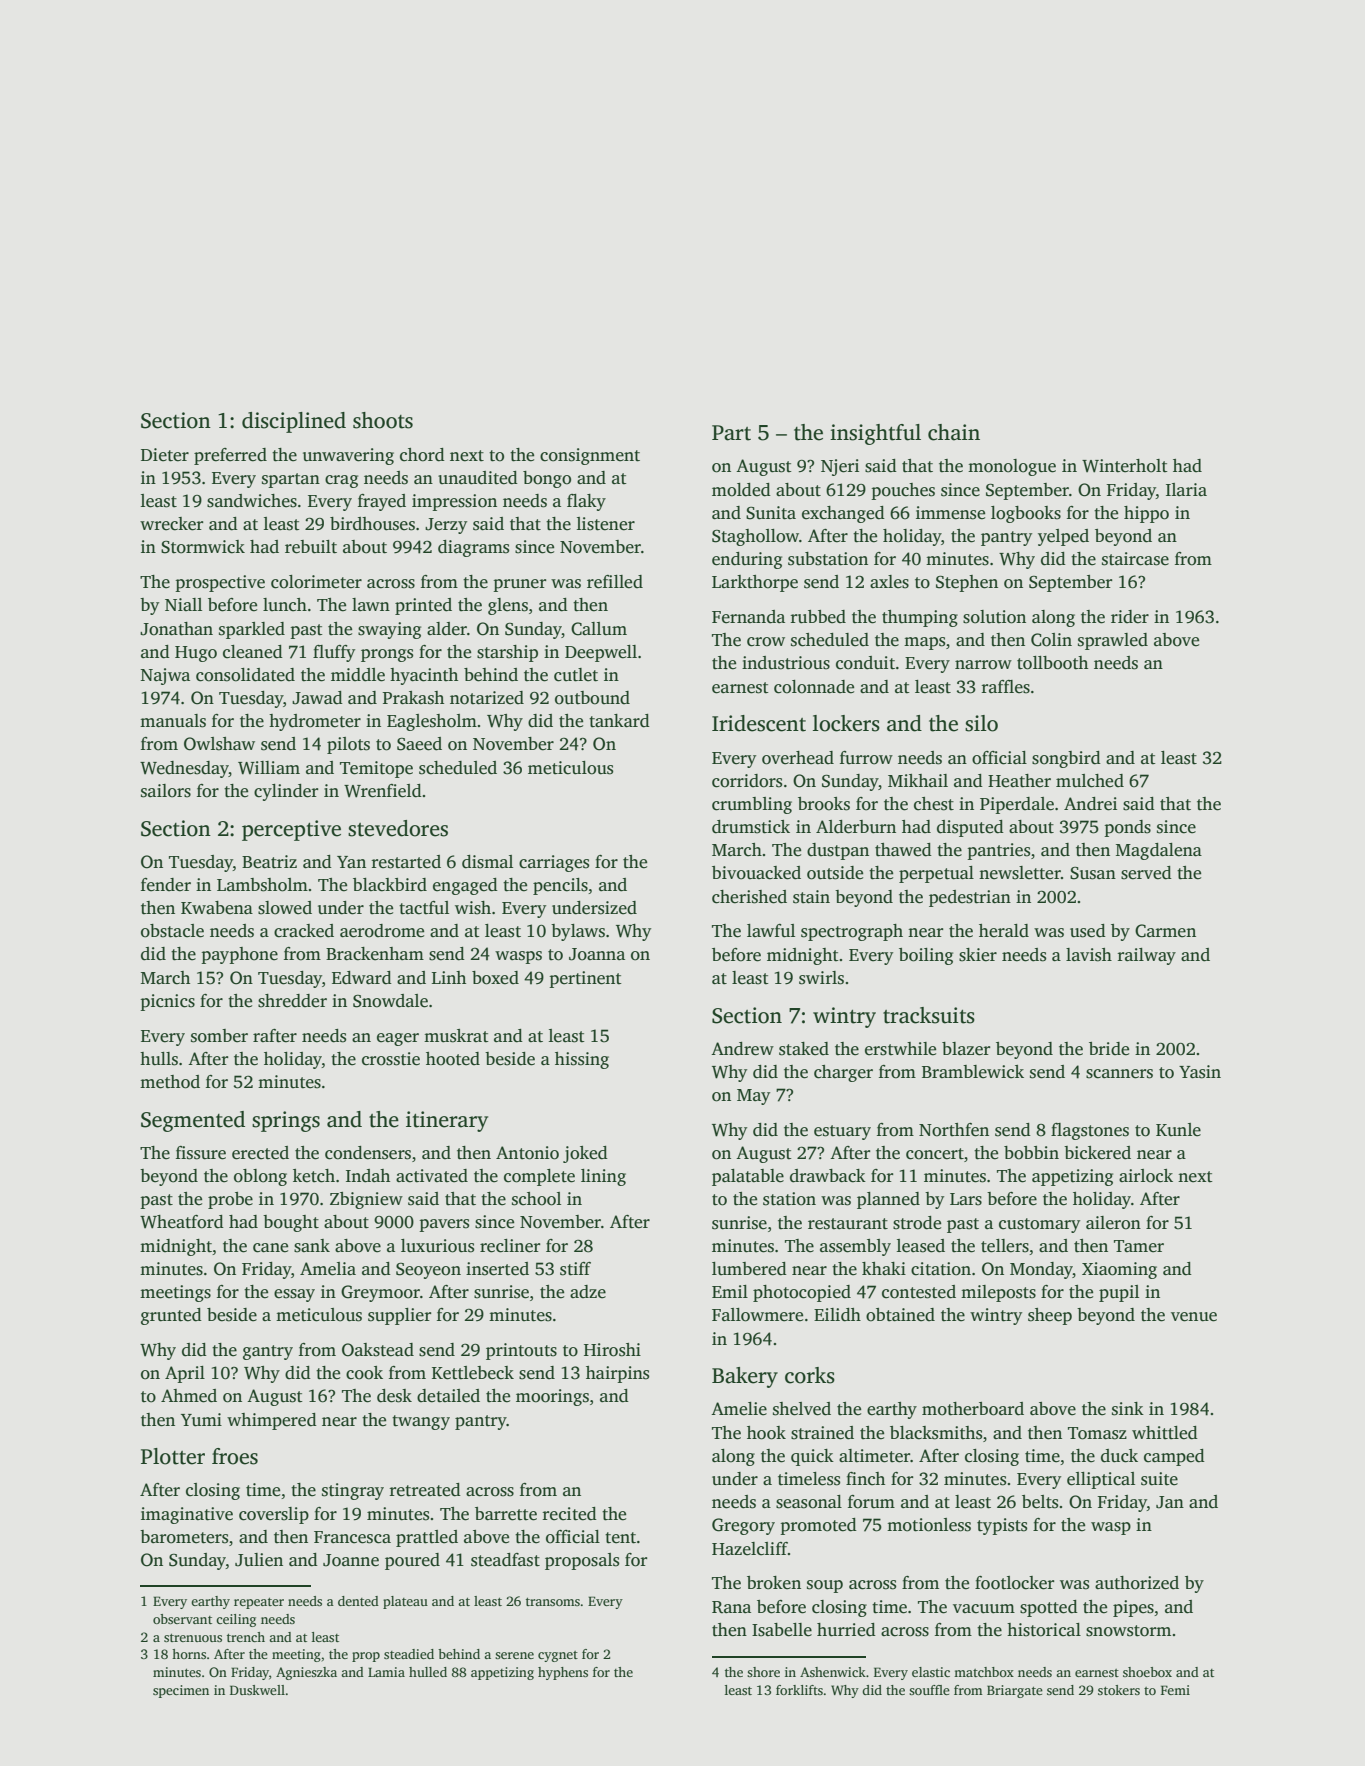 This image has height=1766, width=1365. I want to click on Kwabena, so click(217, 908).
